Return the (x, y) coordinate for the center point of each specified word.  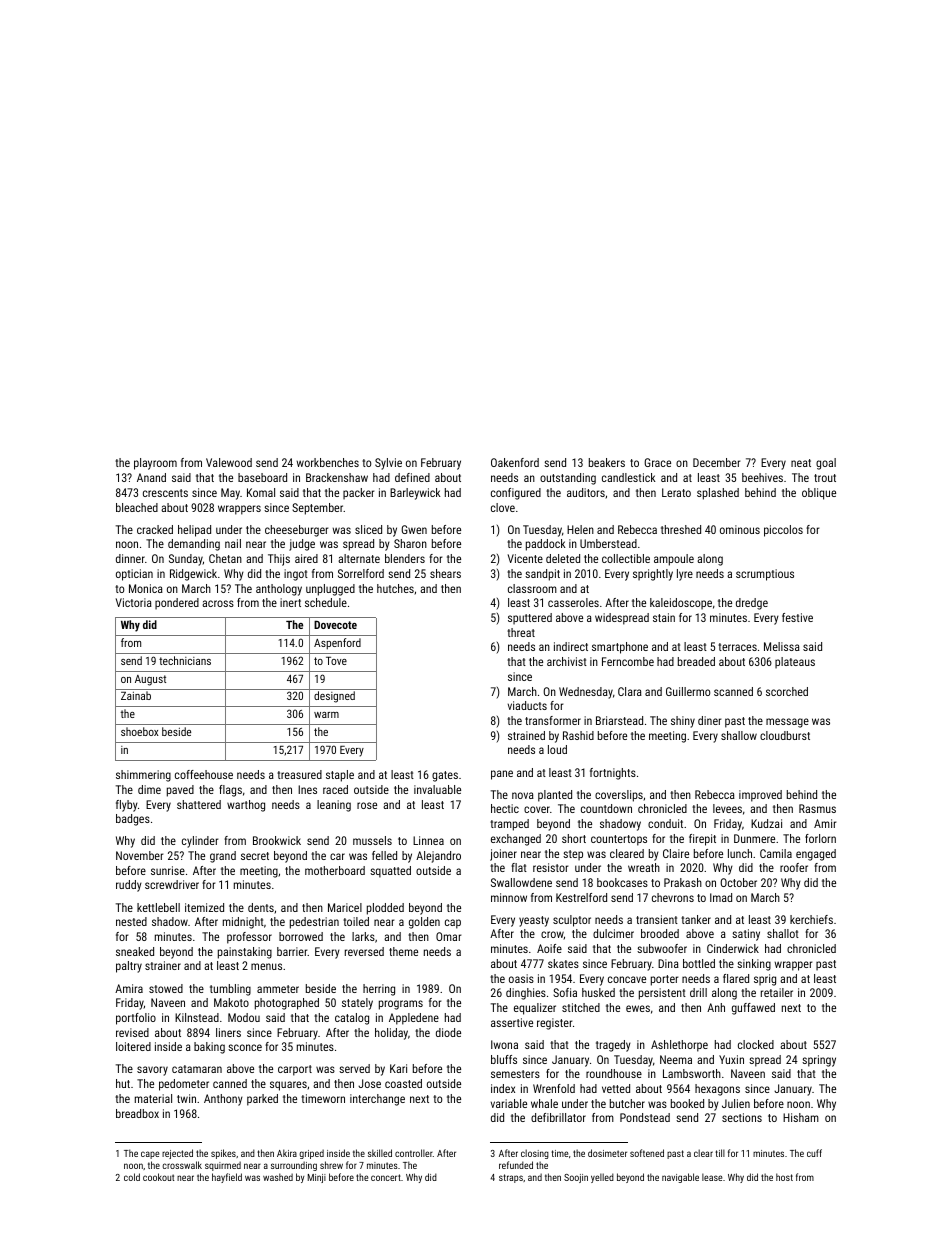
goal (826, 464)
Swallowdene (521, 882)
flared (736, 978)
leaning (334, 806)
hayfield (227, 1178)
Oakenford (515, 462)
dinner (130, 558)
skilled (380, 1153)
